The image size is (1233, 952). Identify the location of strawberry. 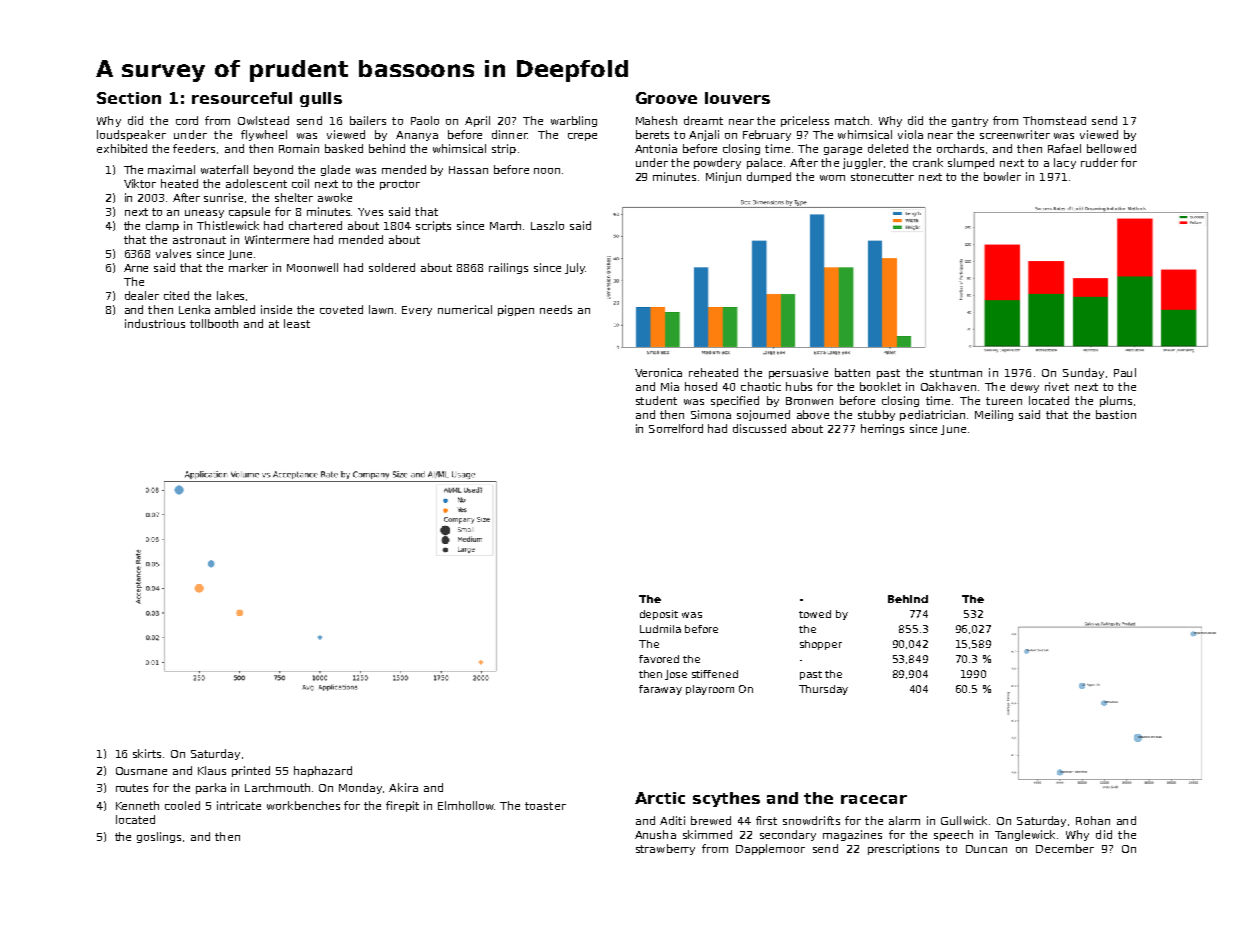
(665, 849).
